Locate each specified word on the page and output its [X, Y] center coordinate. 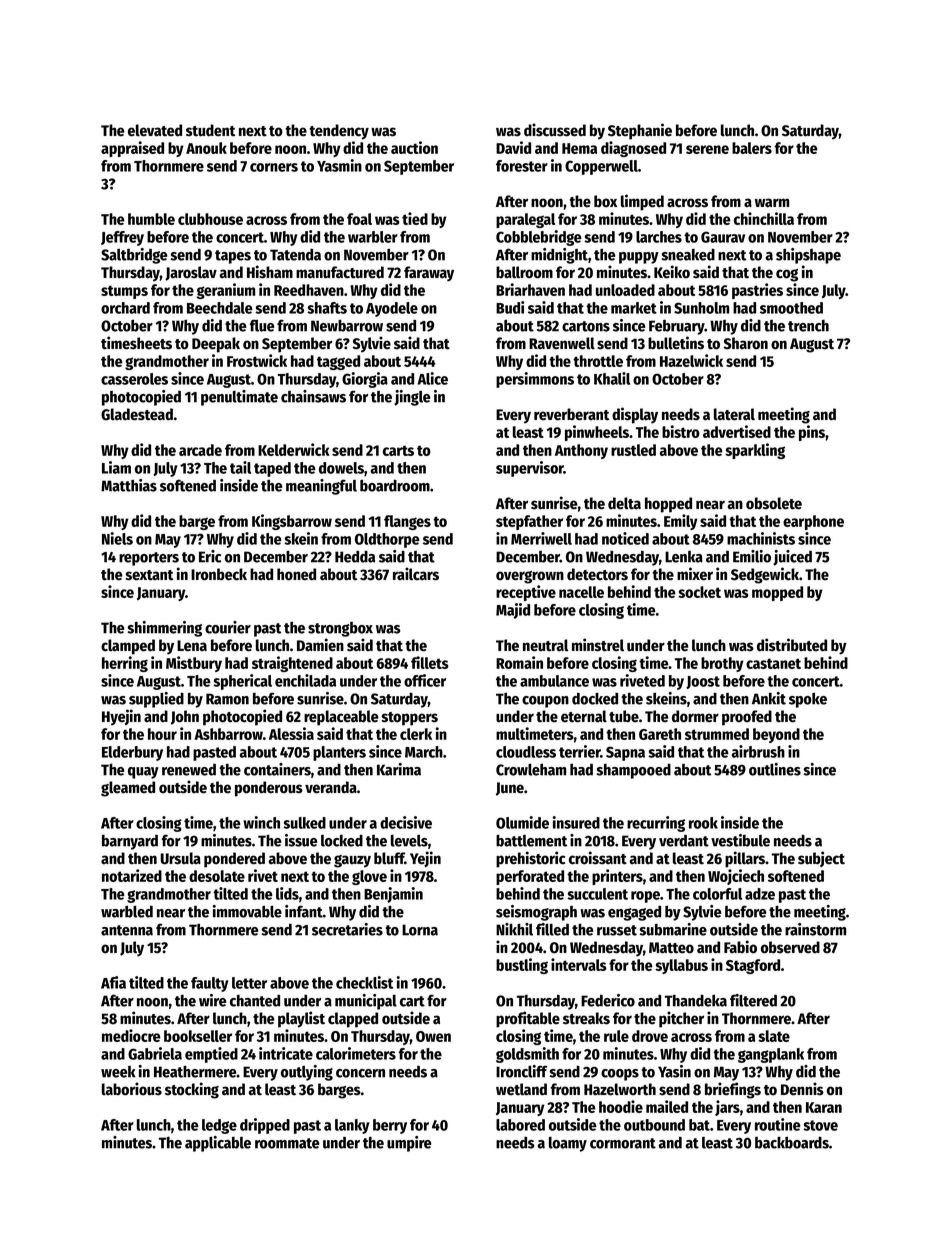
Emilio [752, 556]
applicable [218, 1144]
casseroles [134, 379]
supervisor [530, 469]
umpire [409, 1144]
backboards [792, 1142]
